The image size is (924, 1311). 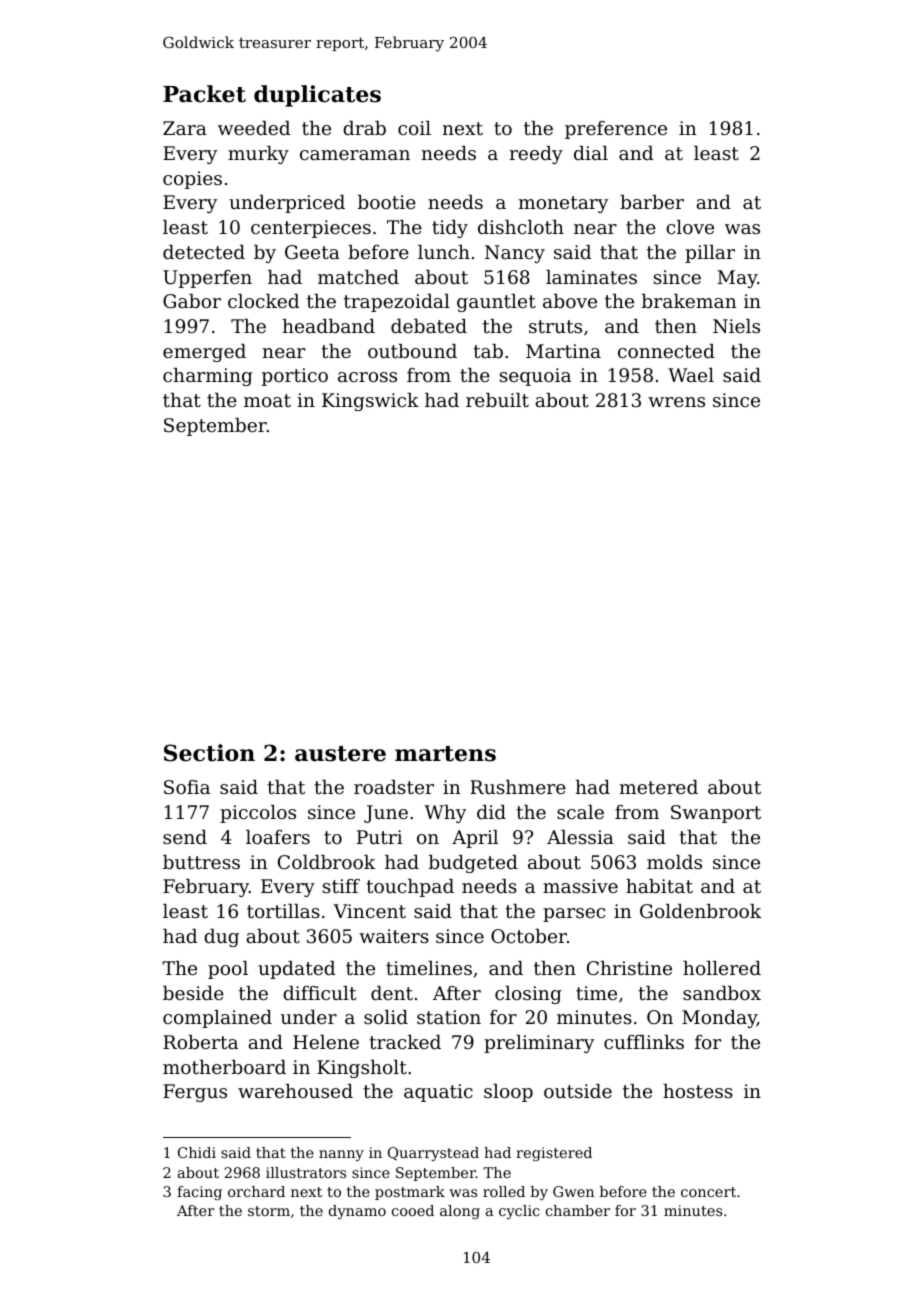 What do you see at coordinates (536, 155) in the screenshot?
I see `reedy` at bounding box center [536, 155].
